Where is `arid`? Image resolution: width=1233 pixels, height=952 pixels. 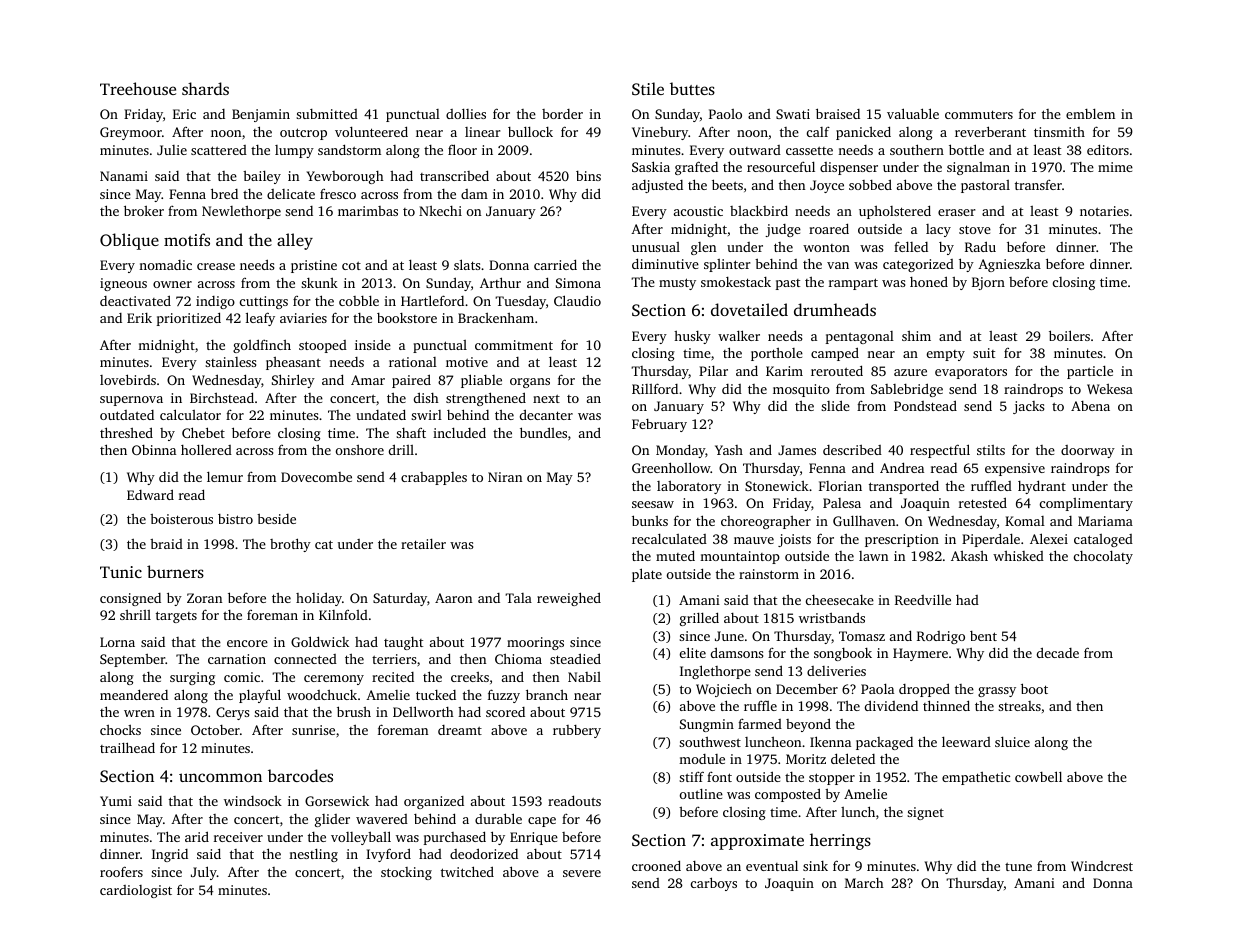 arid is located at coordinates (197, 836).
